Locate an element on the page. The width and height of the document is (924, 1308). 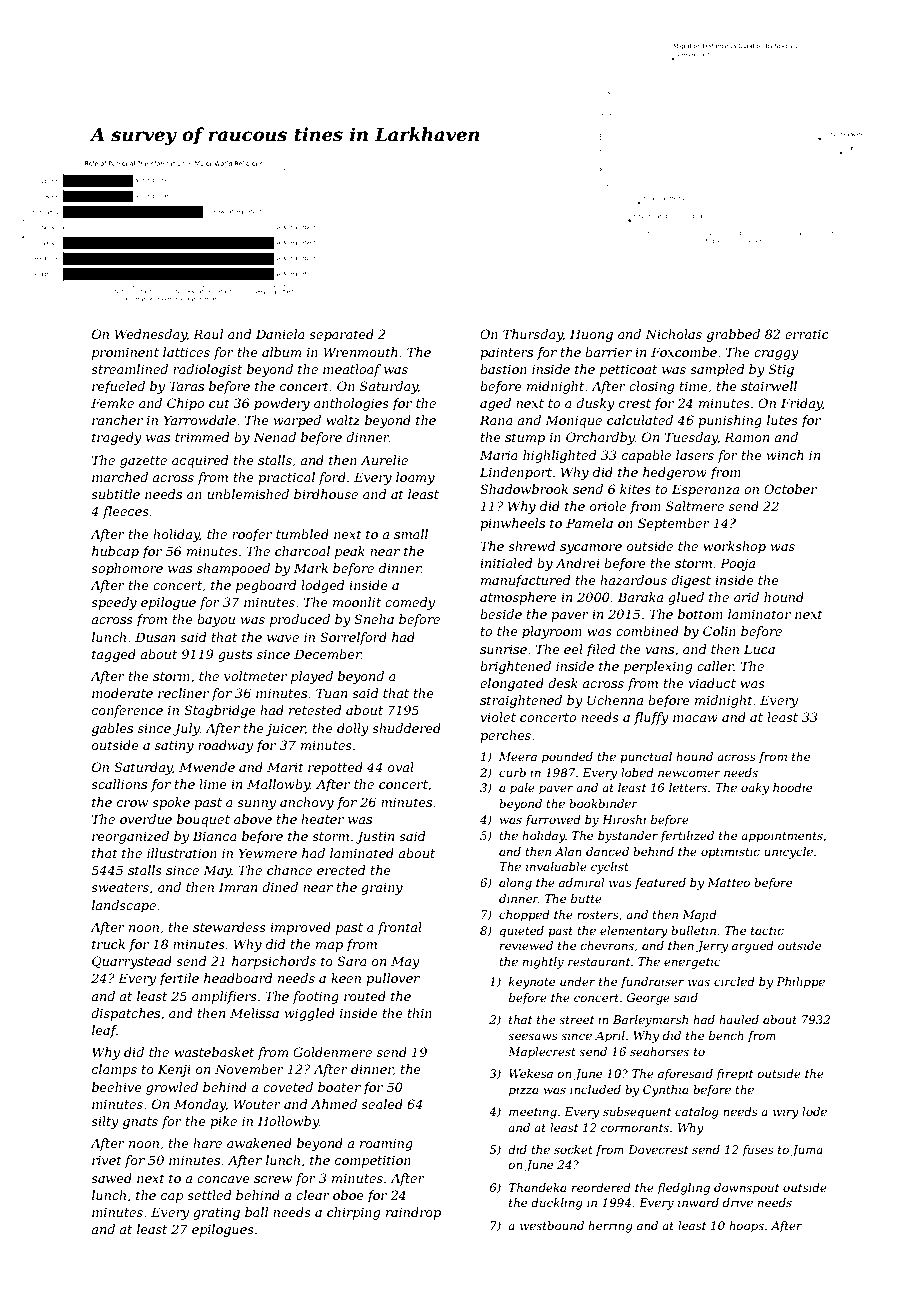
viaduct is located at coordinates (712, 683).
